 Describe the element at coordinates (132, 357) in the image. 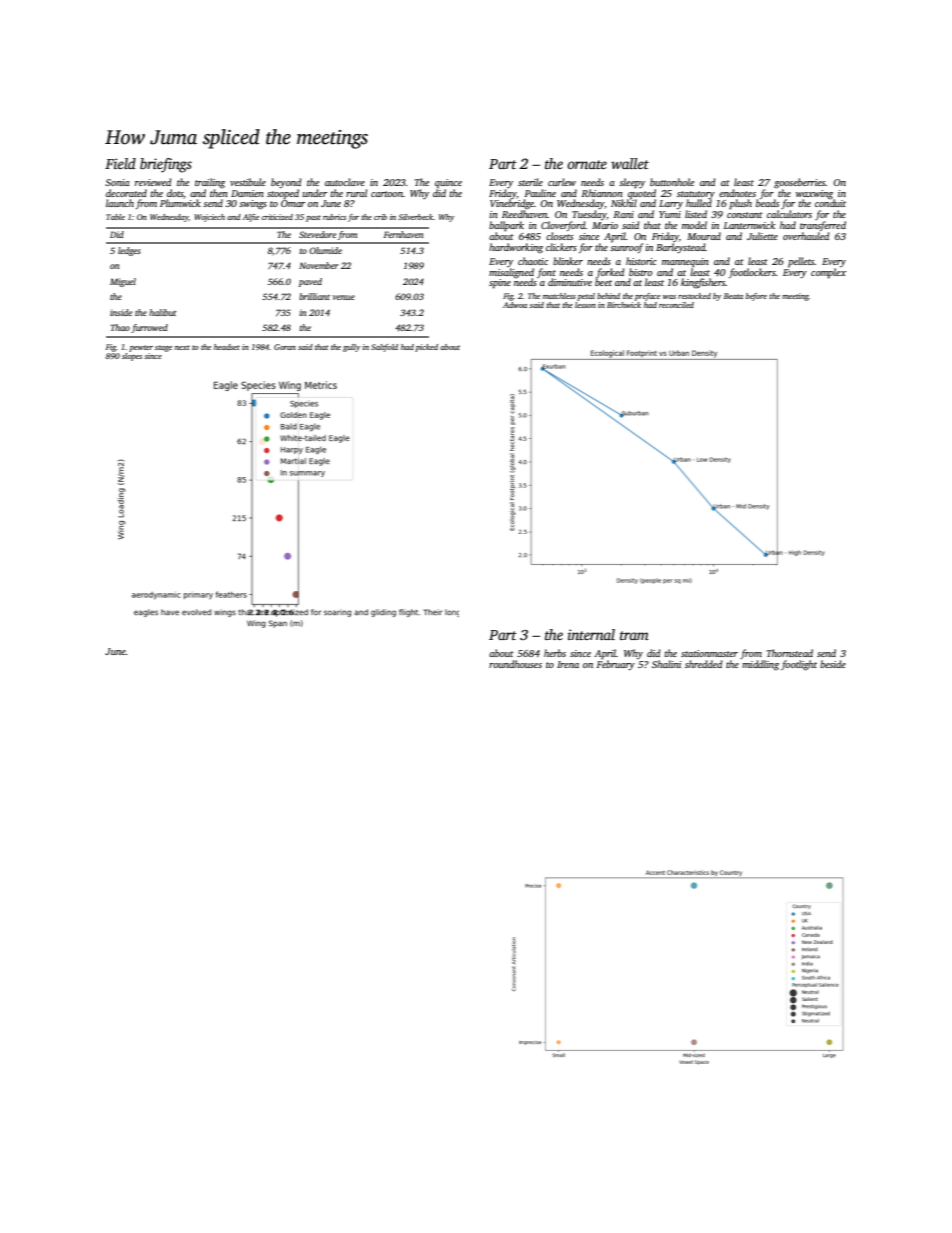

I see `slopes` at that location.
